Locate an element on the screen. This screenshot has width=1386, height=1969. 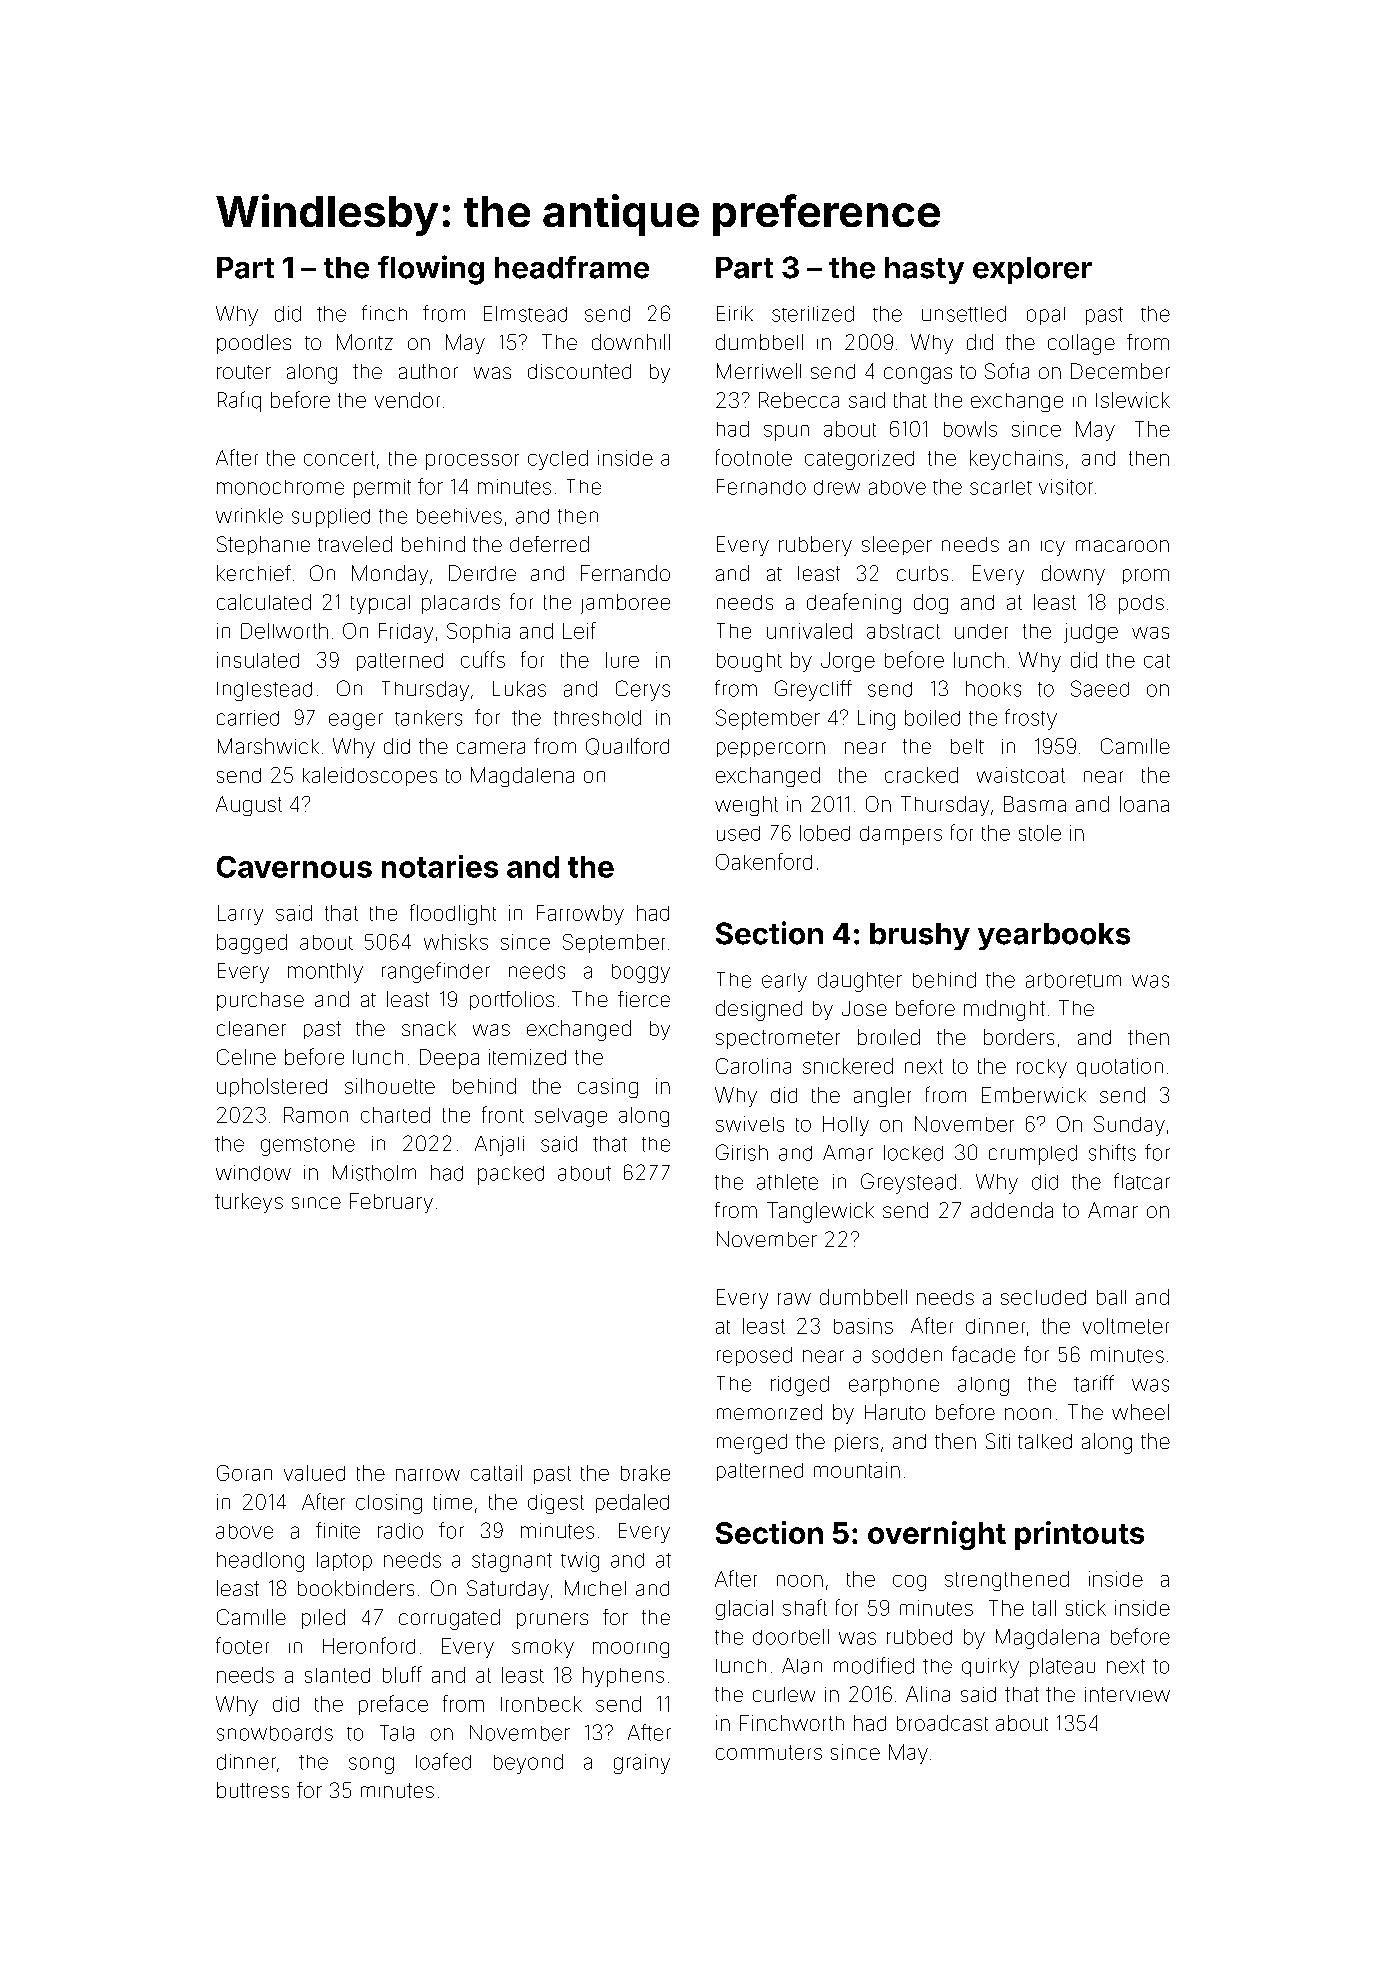
wrinkle is located at coordinates (249, 516).
